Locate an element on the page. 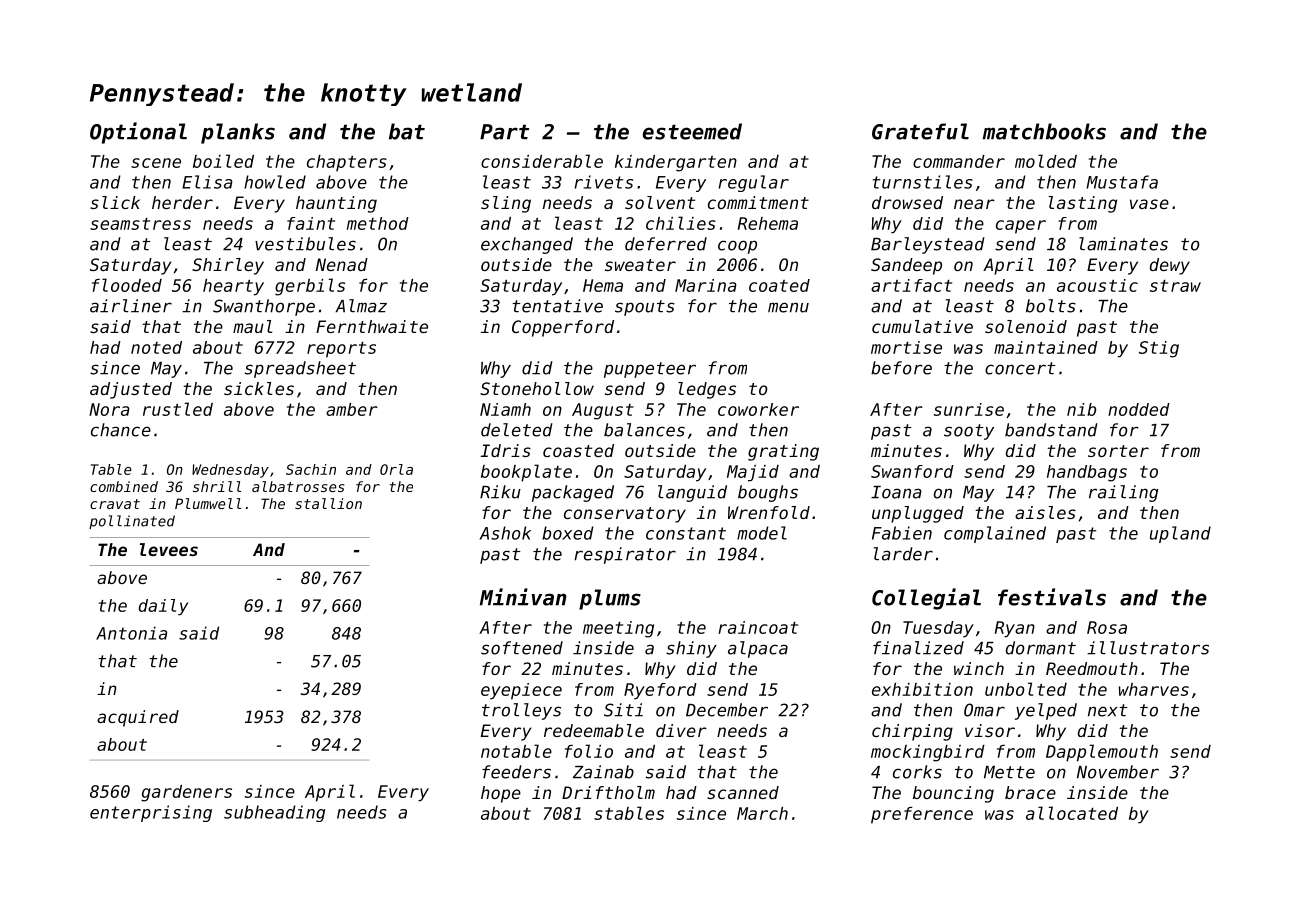 This page has height=924, width=1308. Driftholm is located at coordinates (608, 792).
